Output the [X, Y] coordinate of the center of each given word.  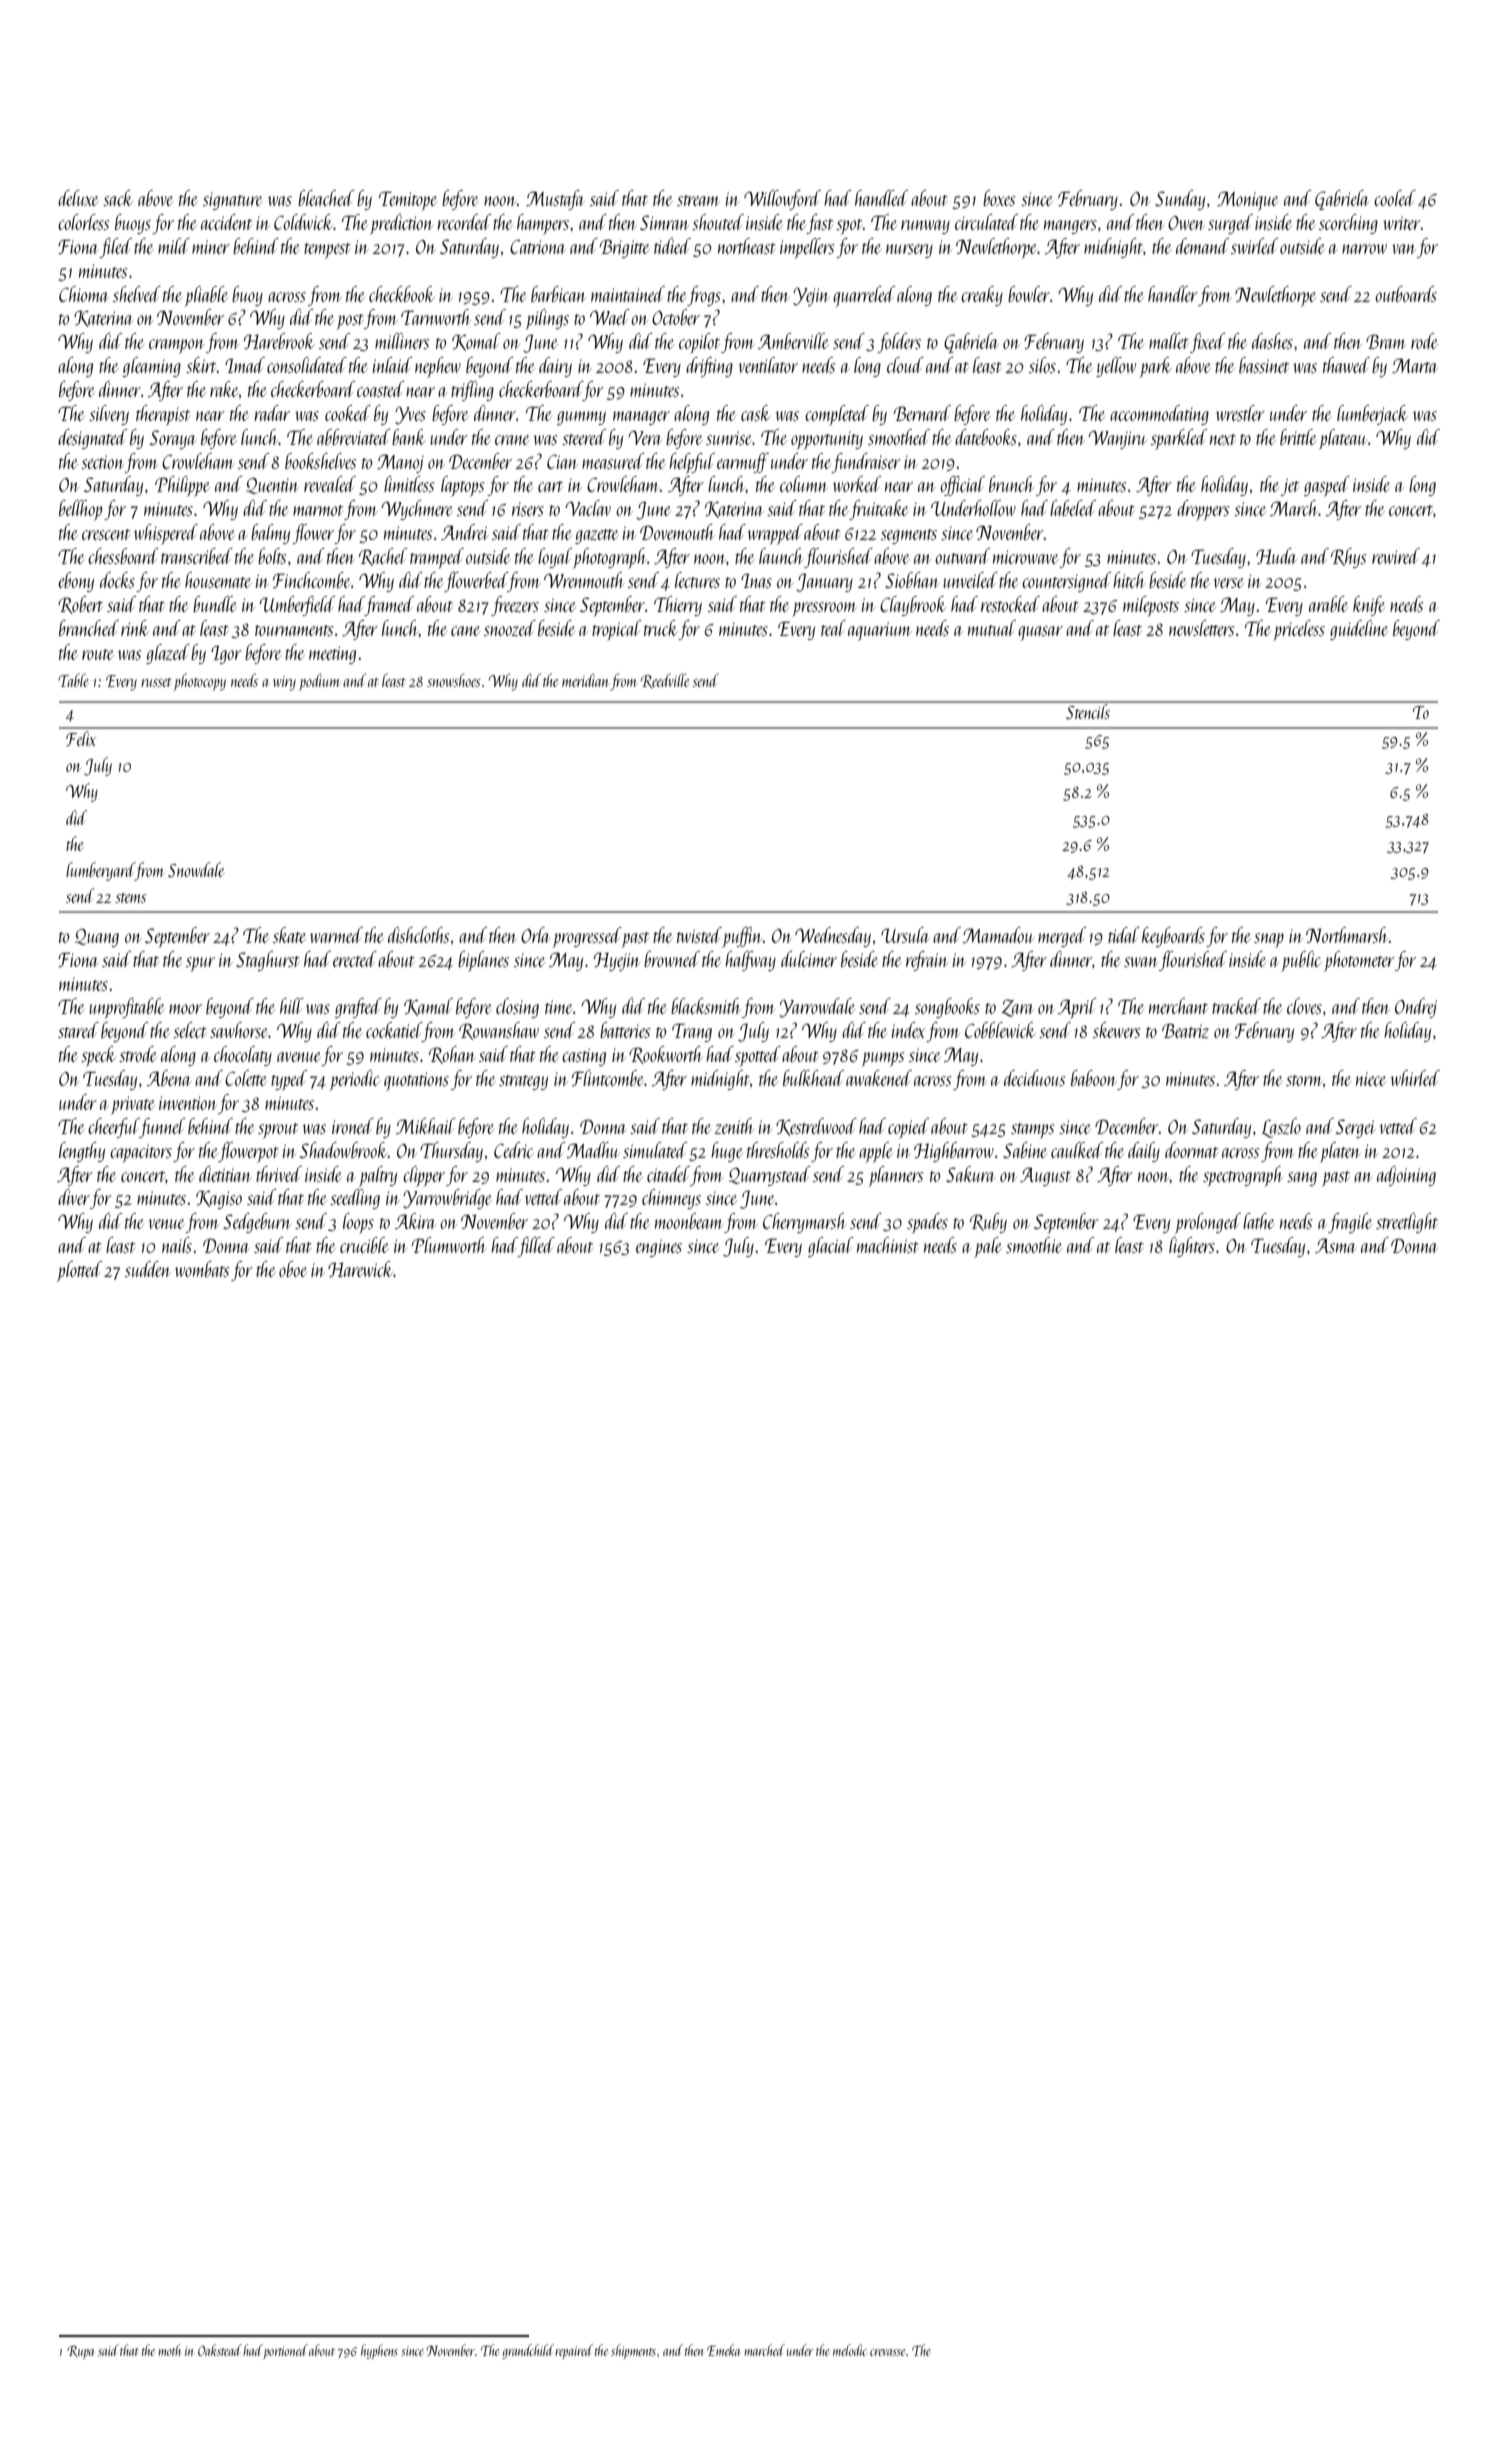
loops [358, 1223]
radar [272, 413]
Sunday [1180, 200]
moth [169, 2350]
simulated [655, 1150]
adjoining [1406, 1176]
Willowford [782, 200]
